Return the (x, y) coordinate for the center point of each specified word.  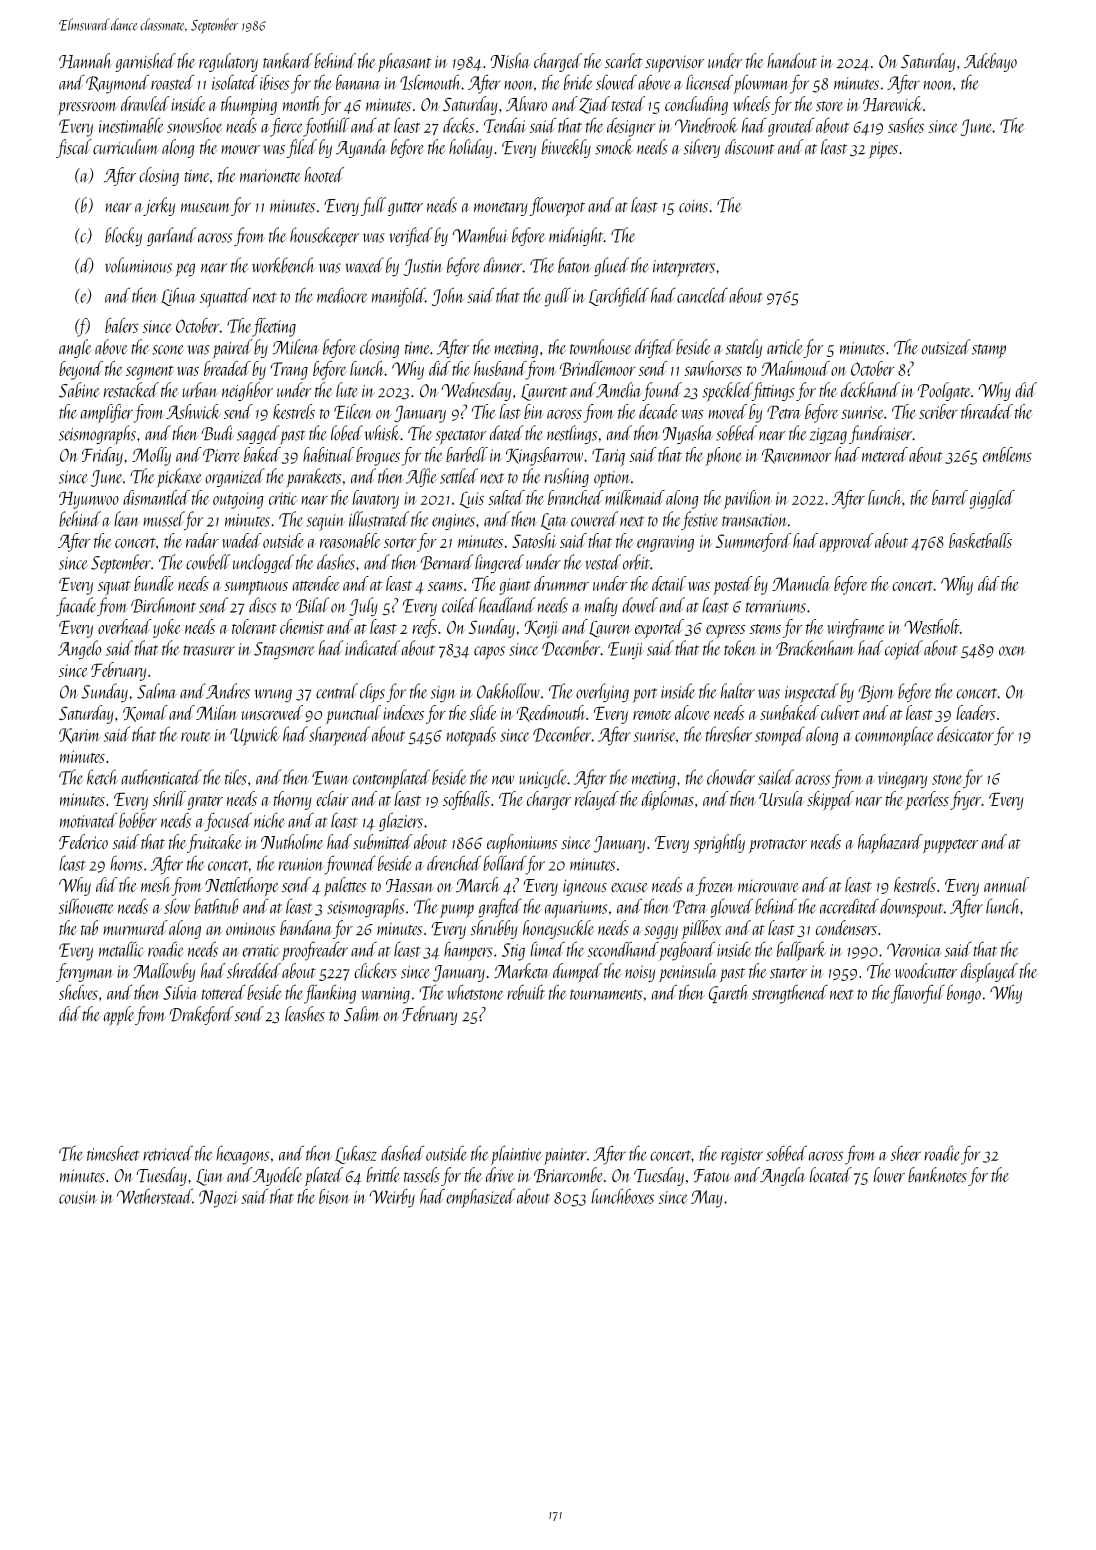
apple (118, 1016)
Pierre (221, 455)
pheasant (404, 62)
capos (489, 653)
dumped (577, 973)
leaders (976, 712)
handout (792, 60)
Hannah (85, 61)
